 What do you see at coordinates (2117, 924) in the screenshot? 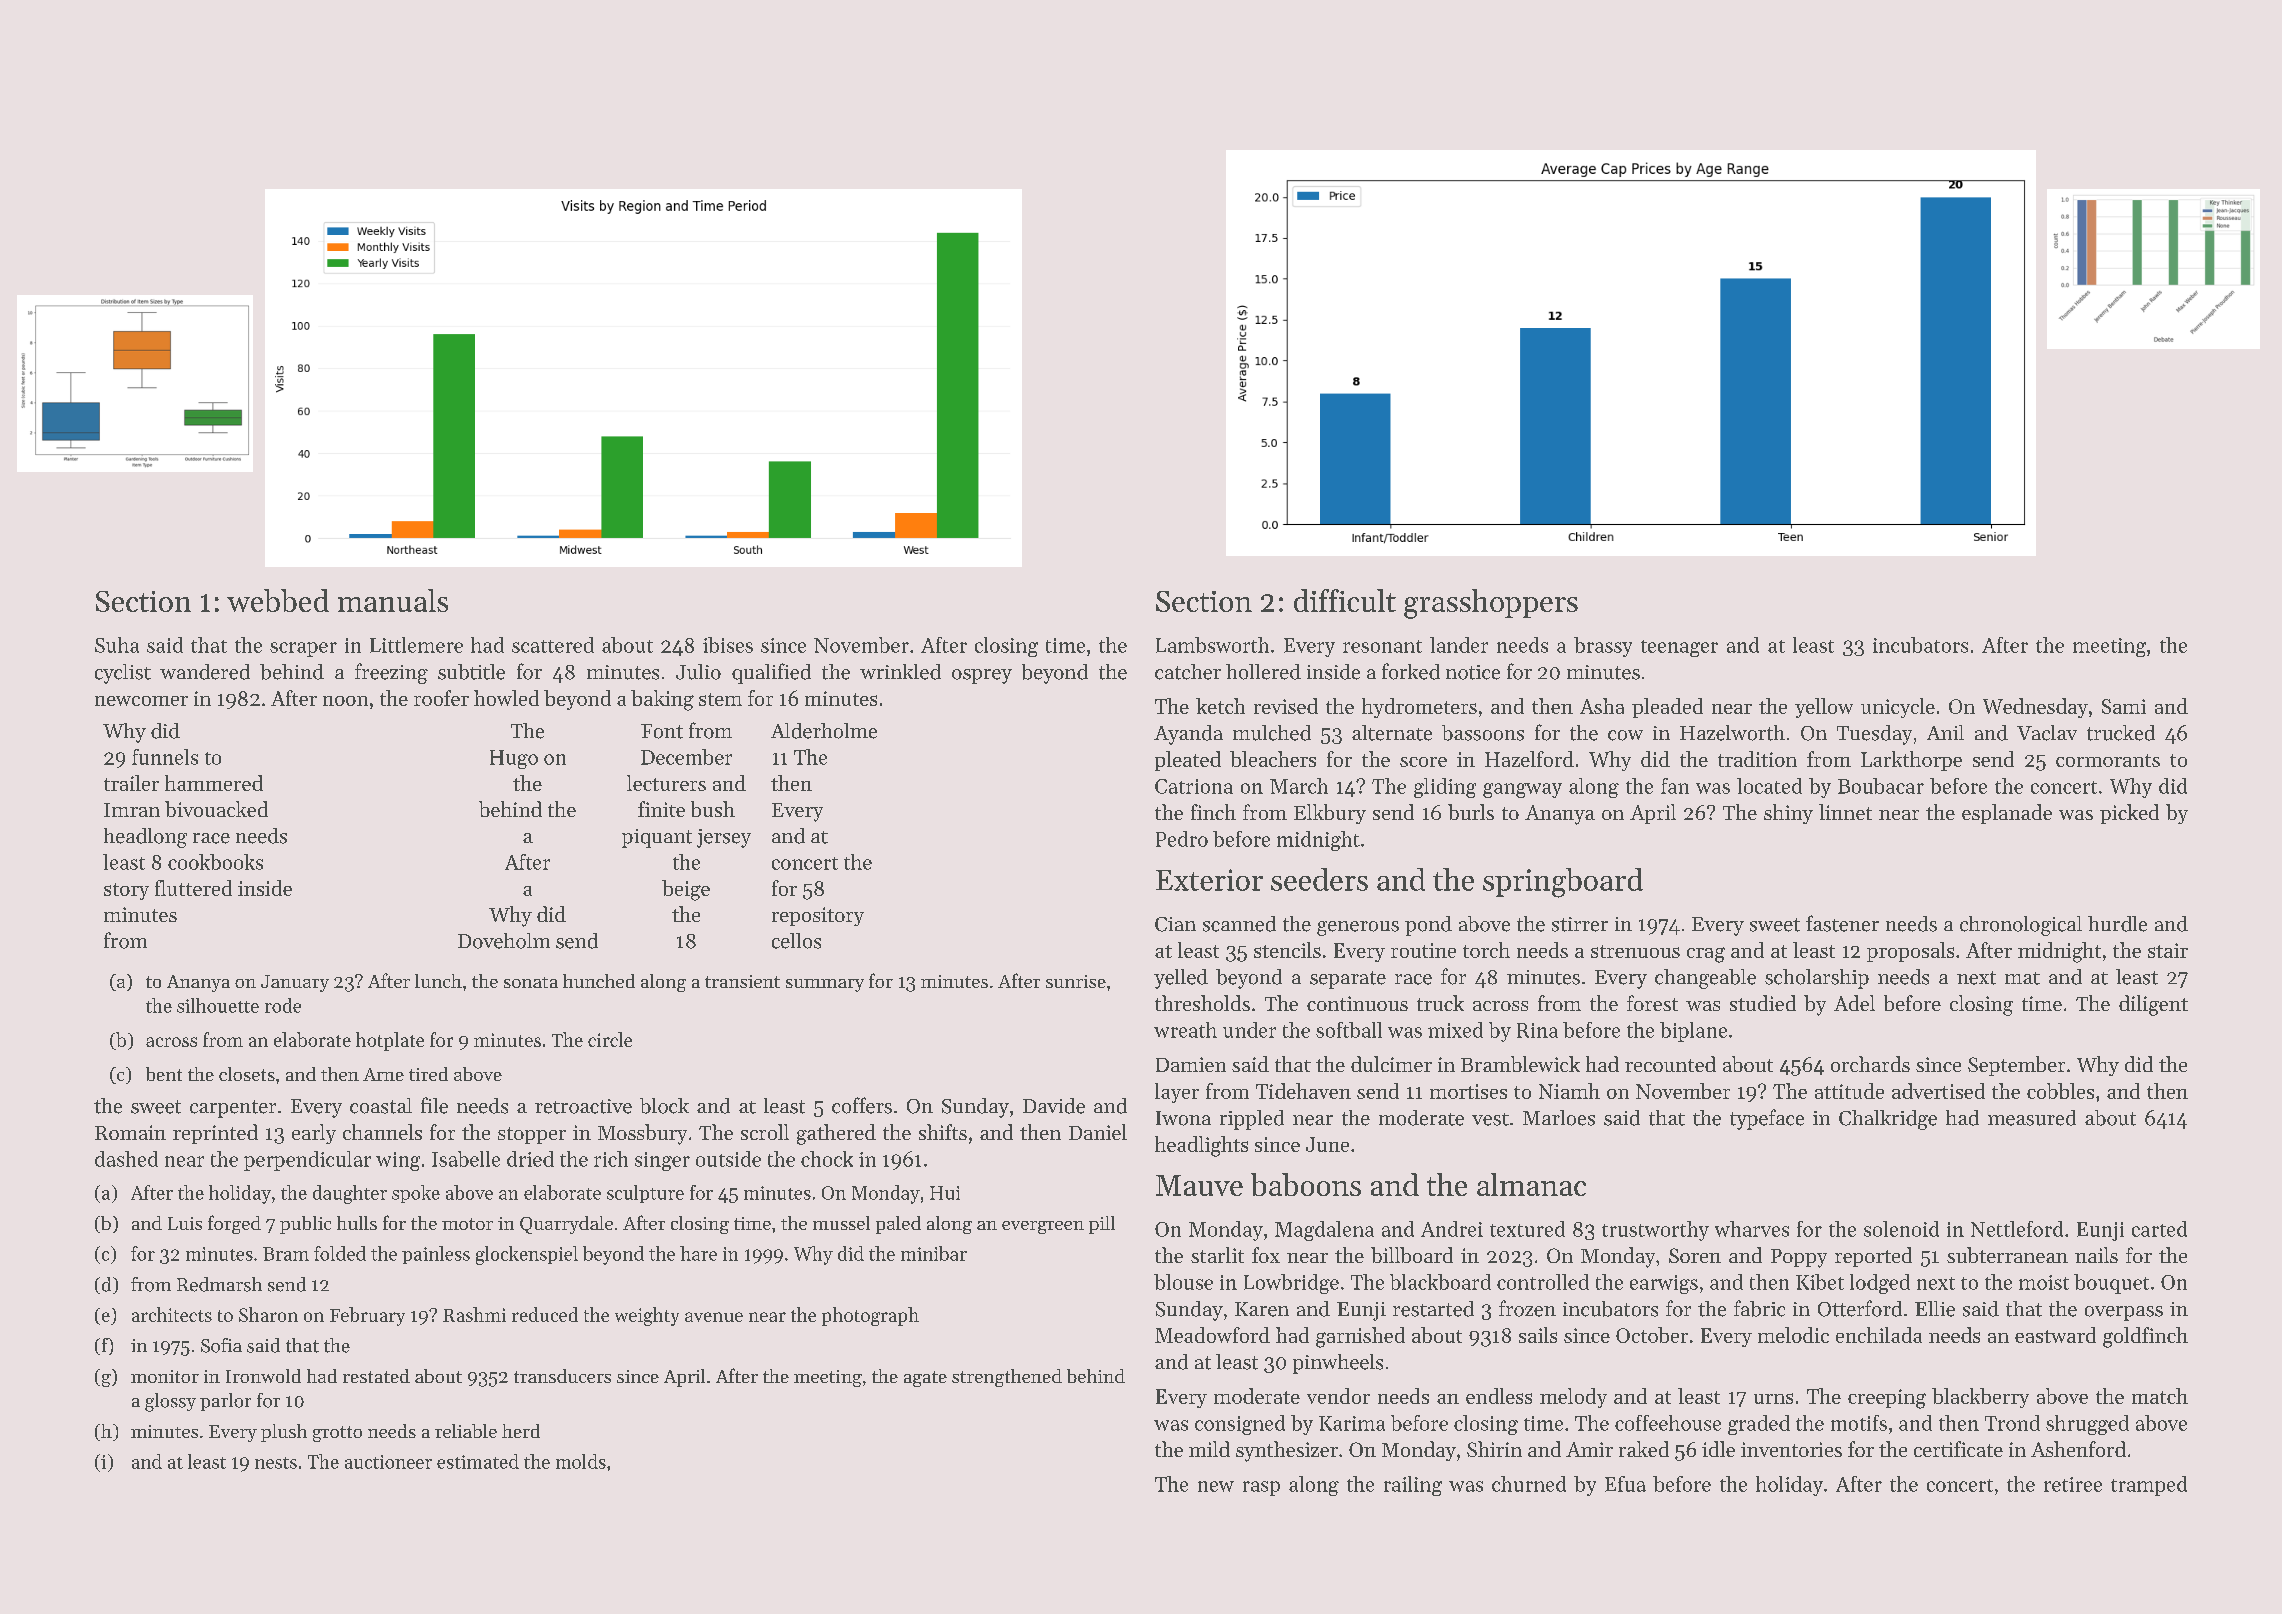
I see `hurdle` at bounding box center [2117, 924].
